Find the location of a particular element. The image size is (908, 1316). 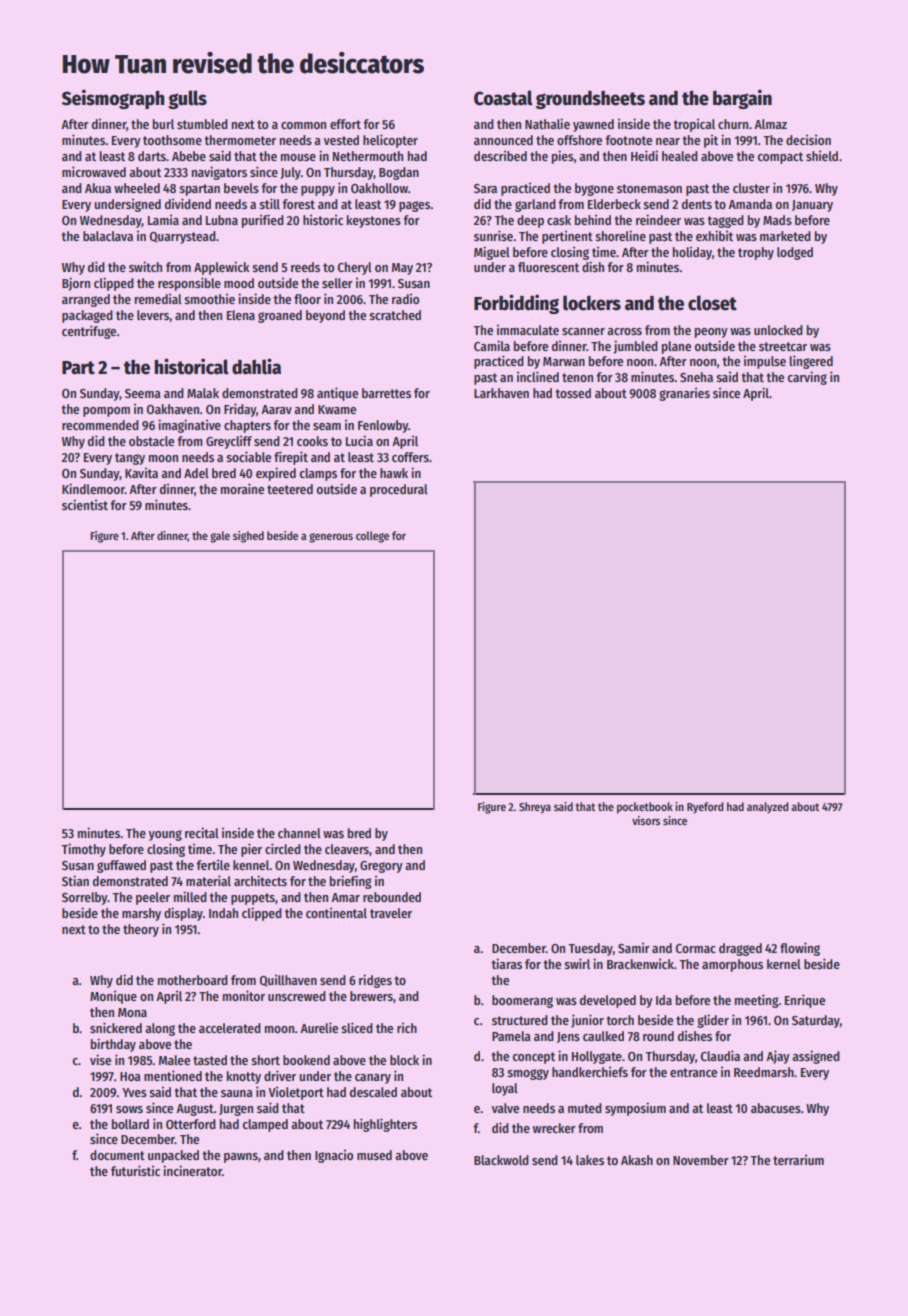

scratched is located at coordinates (395, 315).
